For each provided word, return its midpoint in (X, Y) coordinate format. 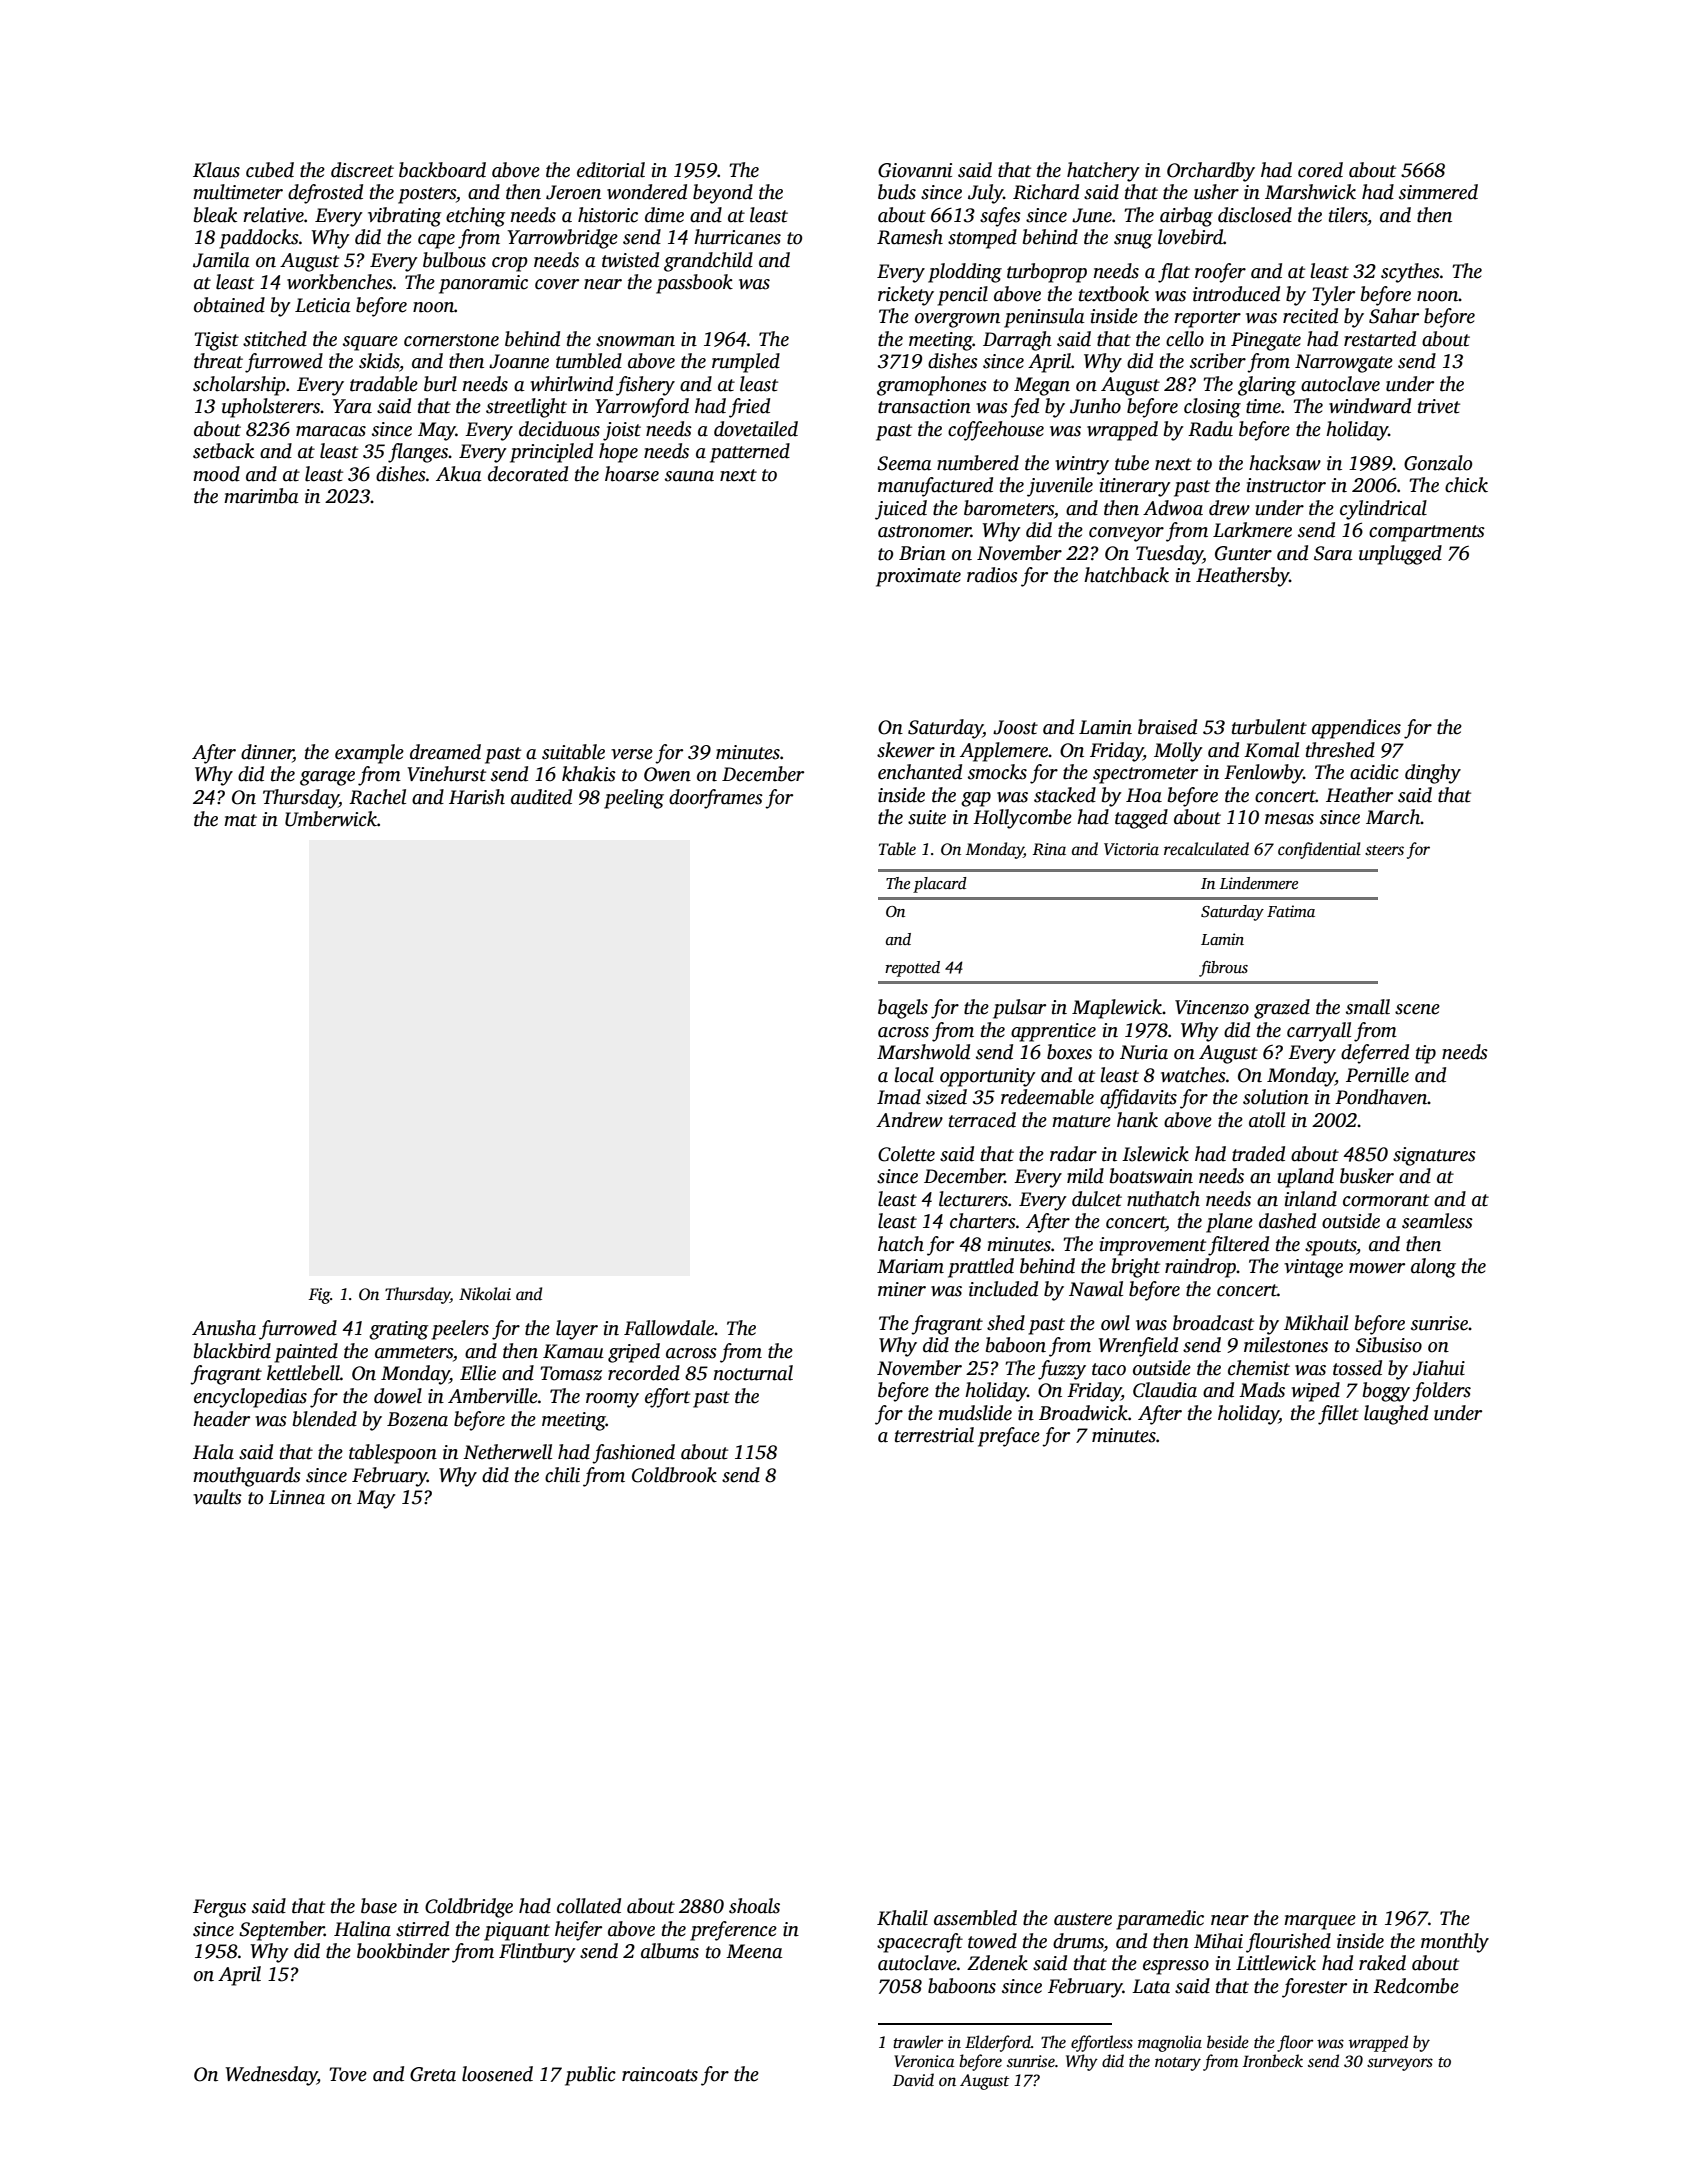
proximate (918, 577)
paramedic (1160, 1920)
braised (1167, 727)
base (379, 1906)
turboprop (1047, 273)
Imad (899, 1097)
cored (1320, 170)
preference (733, 1931)
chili (562, 1475)
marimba (261, 496)
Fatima (1291, 911)
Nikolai (485, 1293)
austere (1083, 1919)
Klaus (216, 170)
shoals (754, 1906)
